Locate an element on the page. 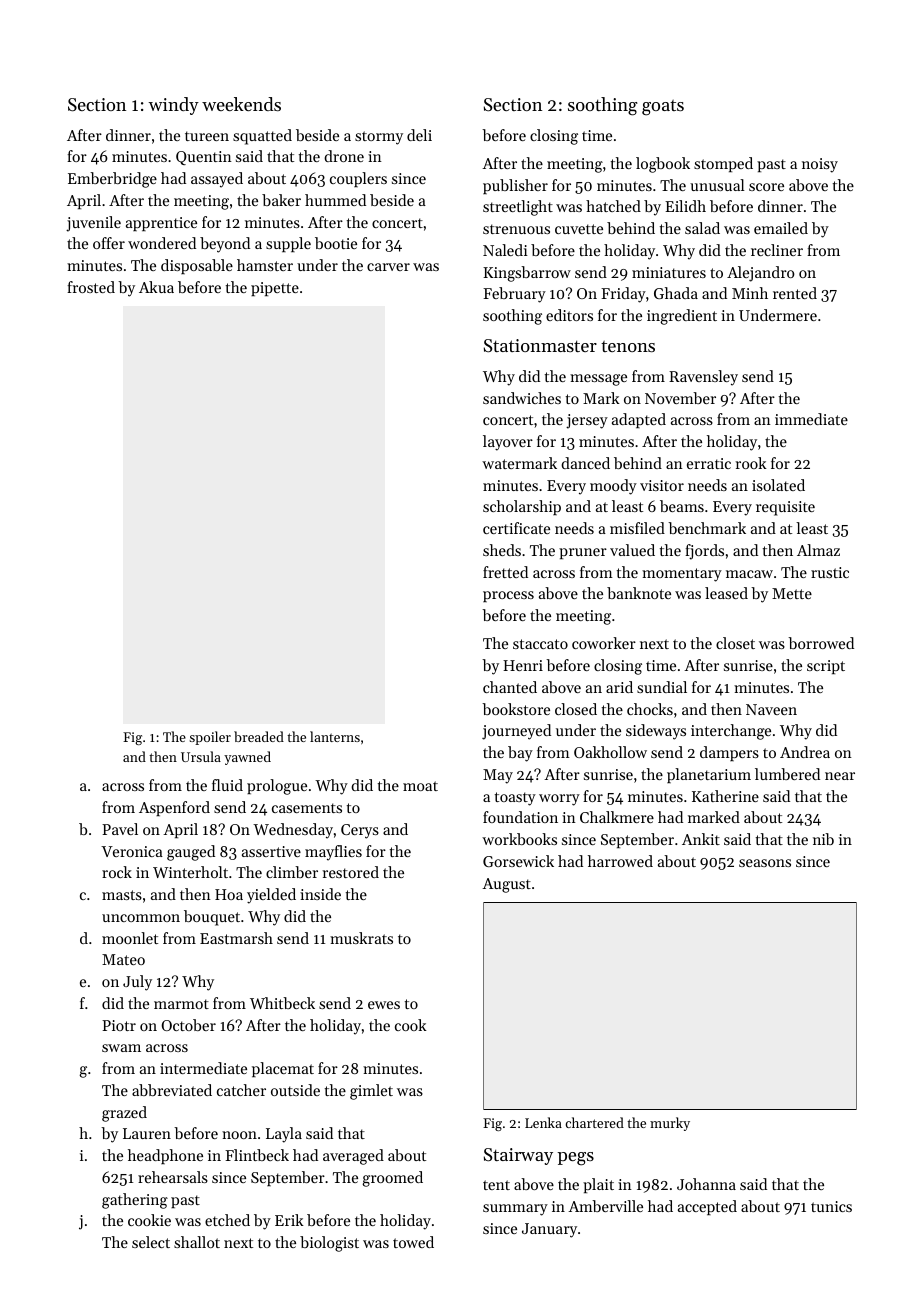 The height and width of the page is (1308, 924). workbooks is located at coordinates (519, 839).
